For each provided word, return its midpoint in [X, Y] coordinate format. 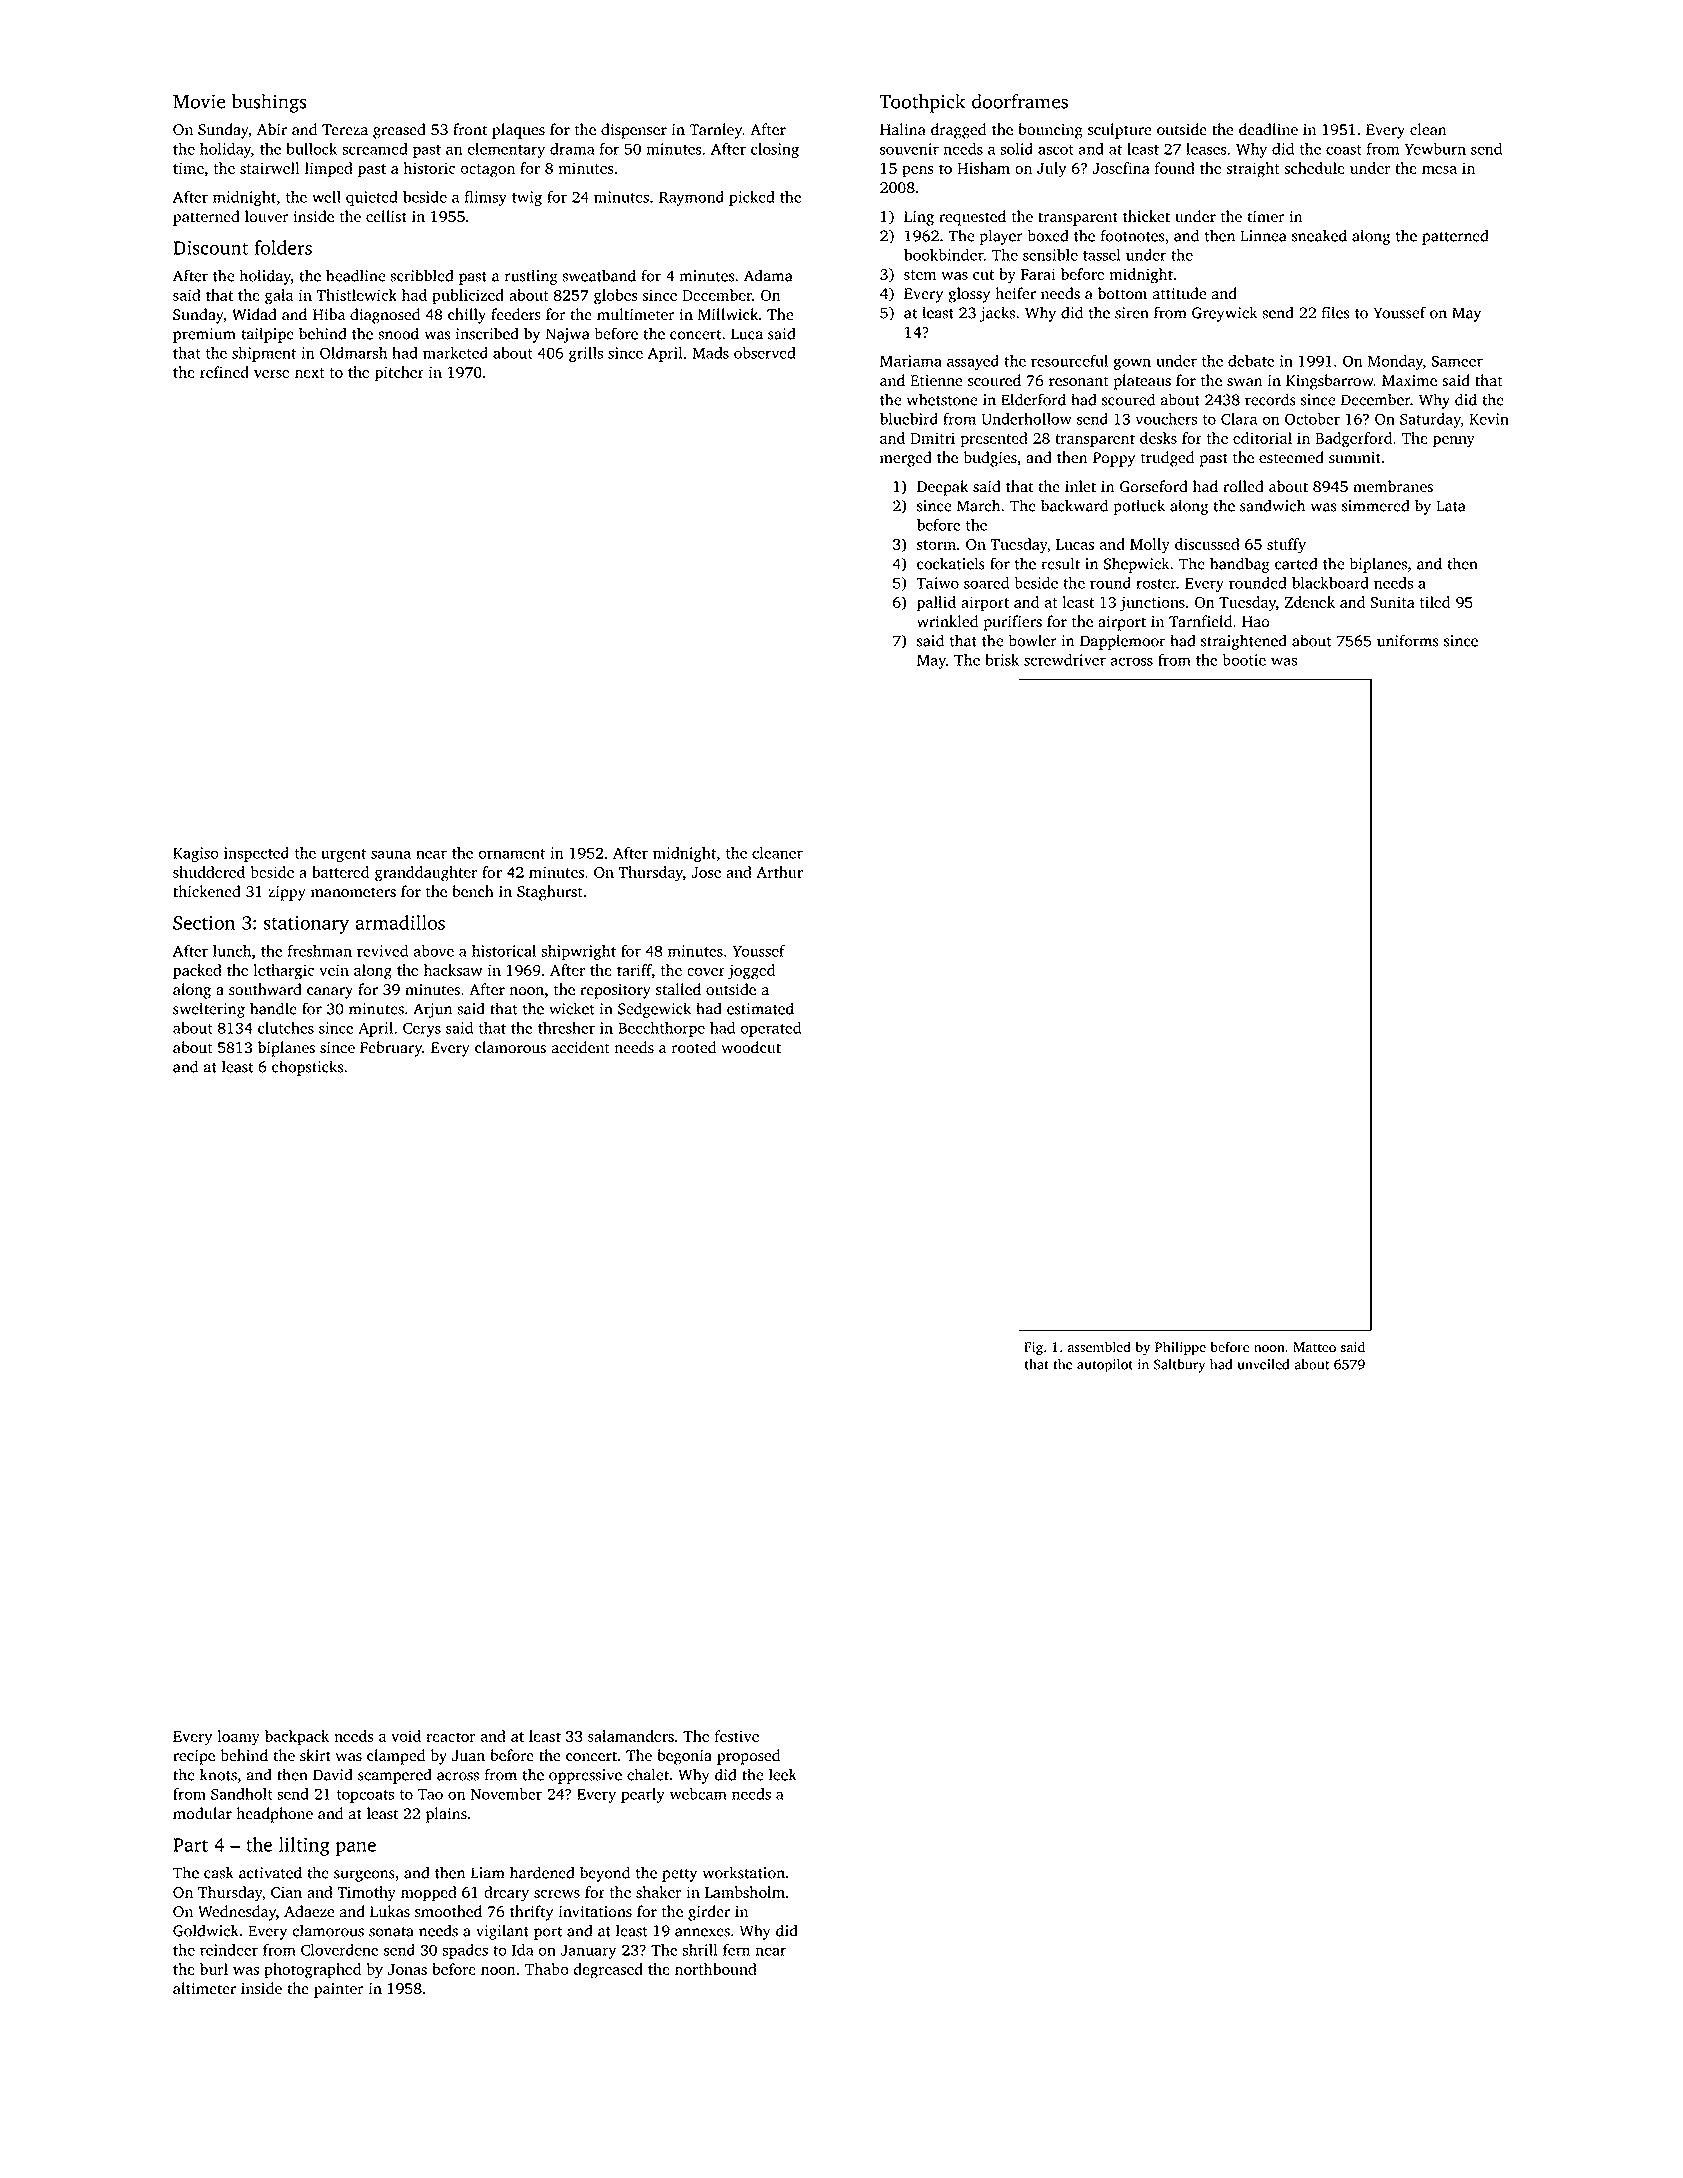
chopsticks [307, 1068]
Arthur [779, 872]
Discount [210, 248]
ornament [511, 854]
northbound [716, 1969]
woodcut [751, 1047]
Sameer [1457, 361]
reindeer [229, 1950]
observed [765, 353]
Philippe [1180, 1348]
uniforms [1407, 640]
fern [736, 1950]
